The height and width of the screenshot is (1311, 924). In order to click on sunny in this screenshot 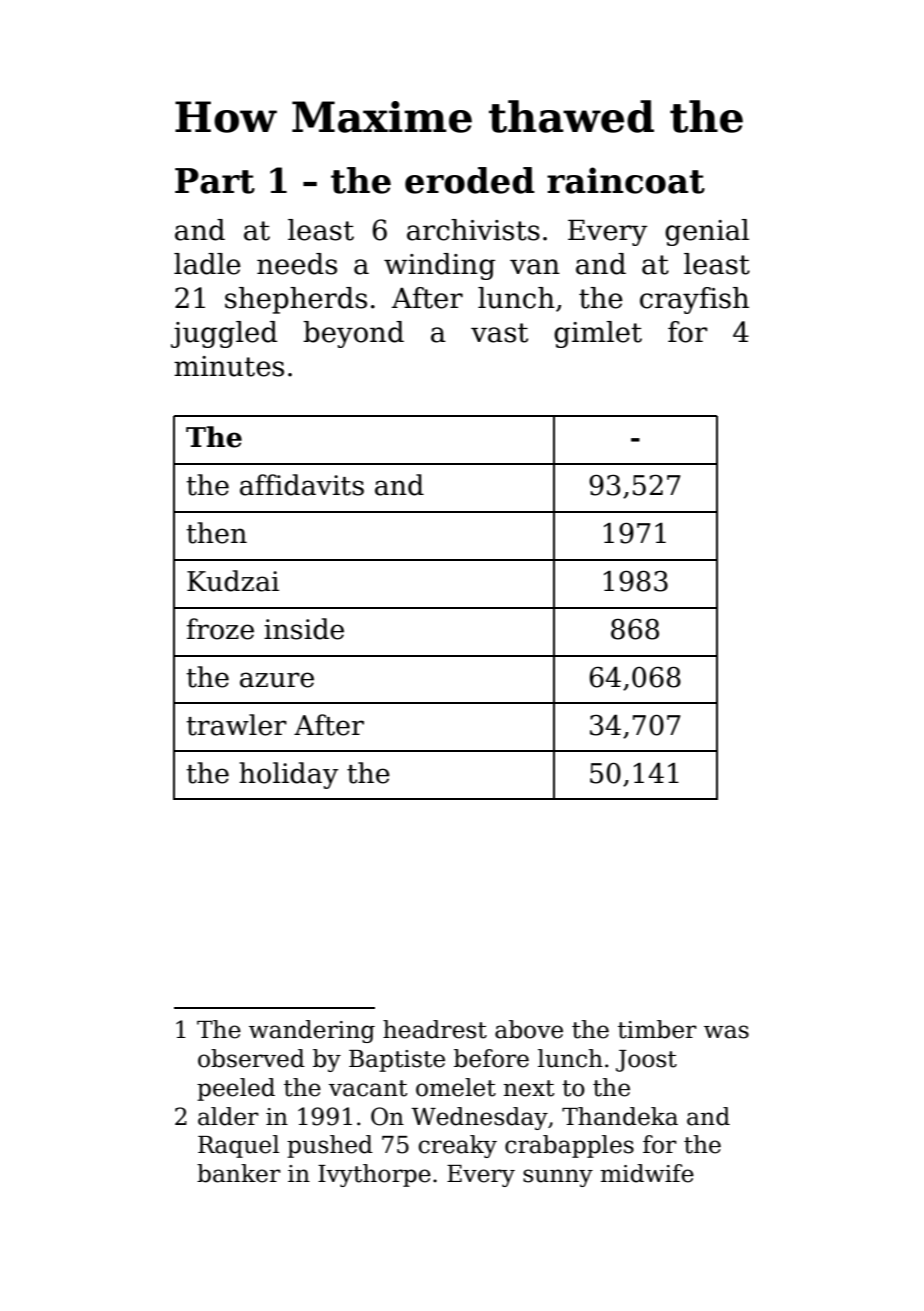, I will do `click(558, 1178)`.
